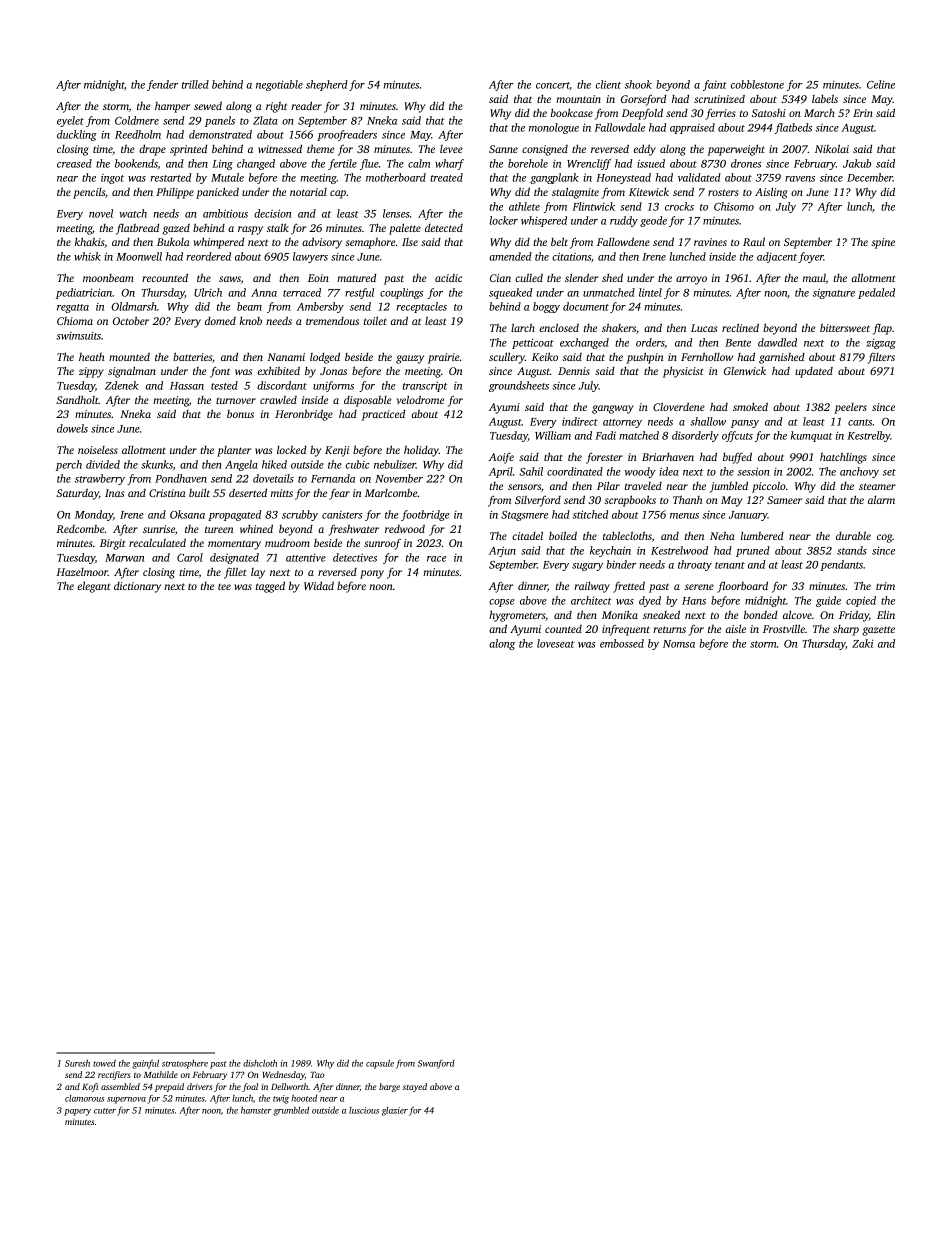  I want to click on ravines, so click(710, 242).
